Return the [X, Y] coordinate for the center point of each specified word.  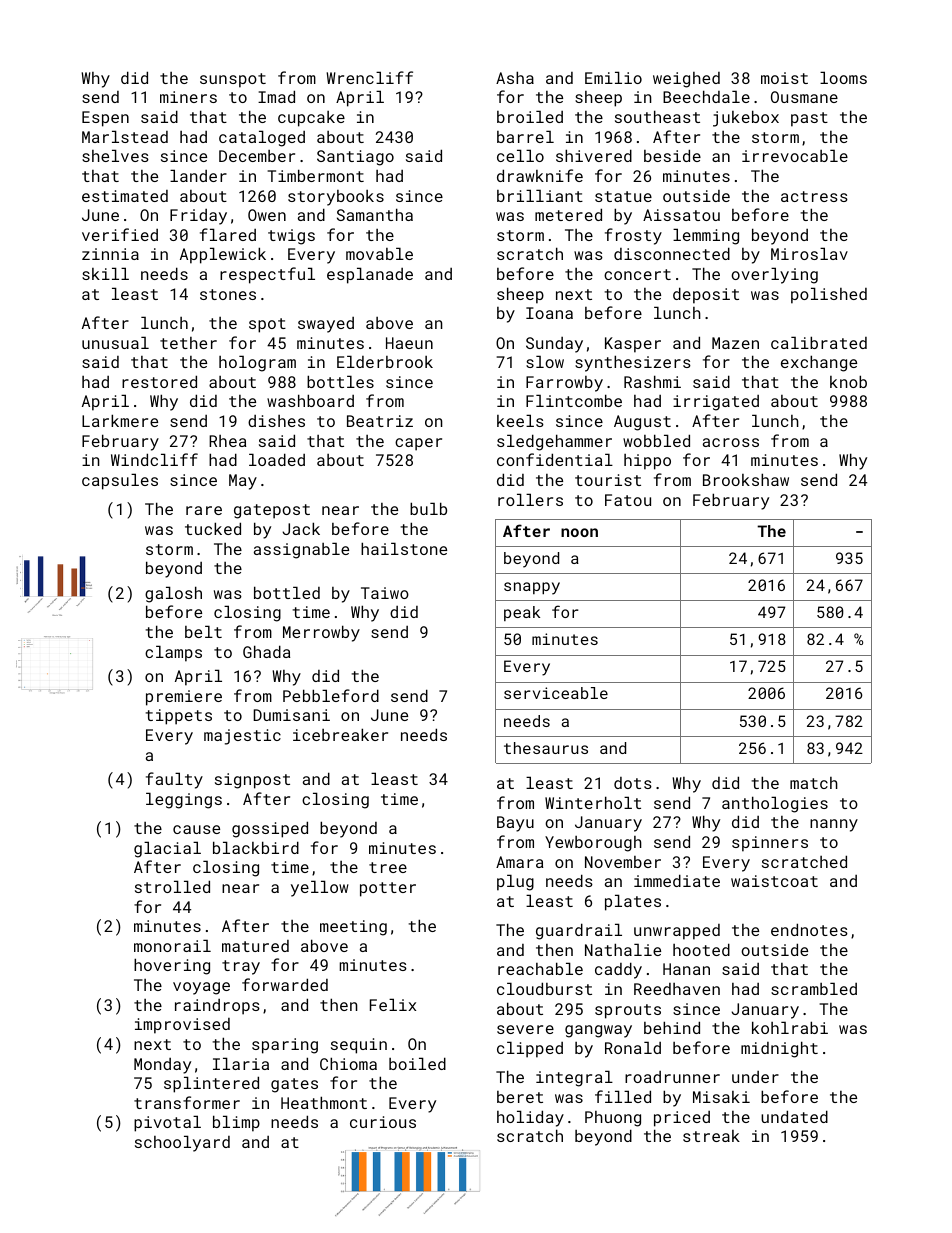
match [814, 783]
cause [196, 829]
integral [574, 1078]
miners [188, 97]
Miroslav [809, 253]
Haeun [409, 343]
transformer [187, 1102]
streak [711, 1136]
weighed [686, 80]
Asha [515, 77]
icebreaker [340, 734]
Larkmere [120, 420]
